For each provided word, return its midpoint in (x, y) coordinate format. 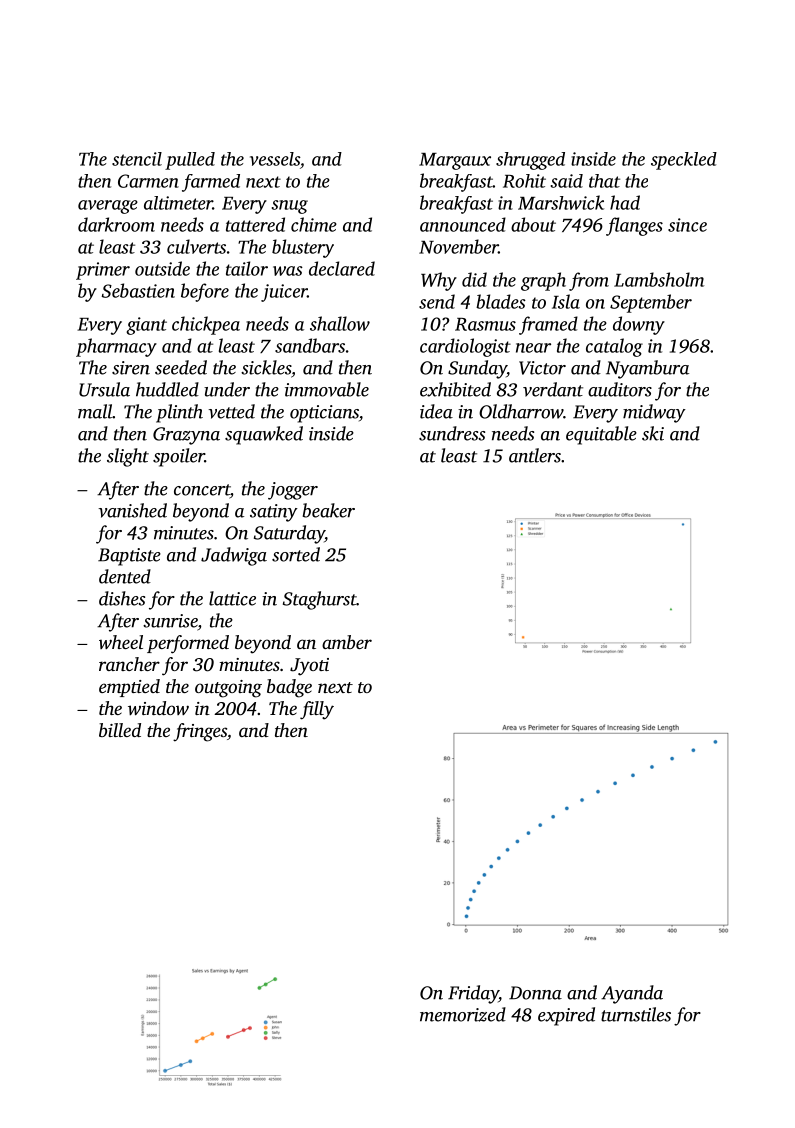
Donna (535, 993)
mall (95, 411)
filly (317, 710)
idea (436, 411)
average (108, 207)
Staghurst (320, 600)
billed (120, 730)
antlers (535, 455)
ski (653, 433)
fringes (200, 732)
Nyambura (647, 369)
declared (342, 268)
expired (566, 1016)
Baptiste (129, 557)
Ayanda (632, 994)
